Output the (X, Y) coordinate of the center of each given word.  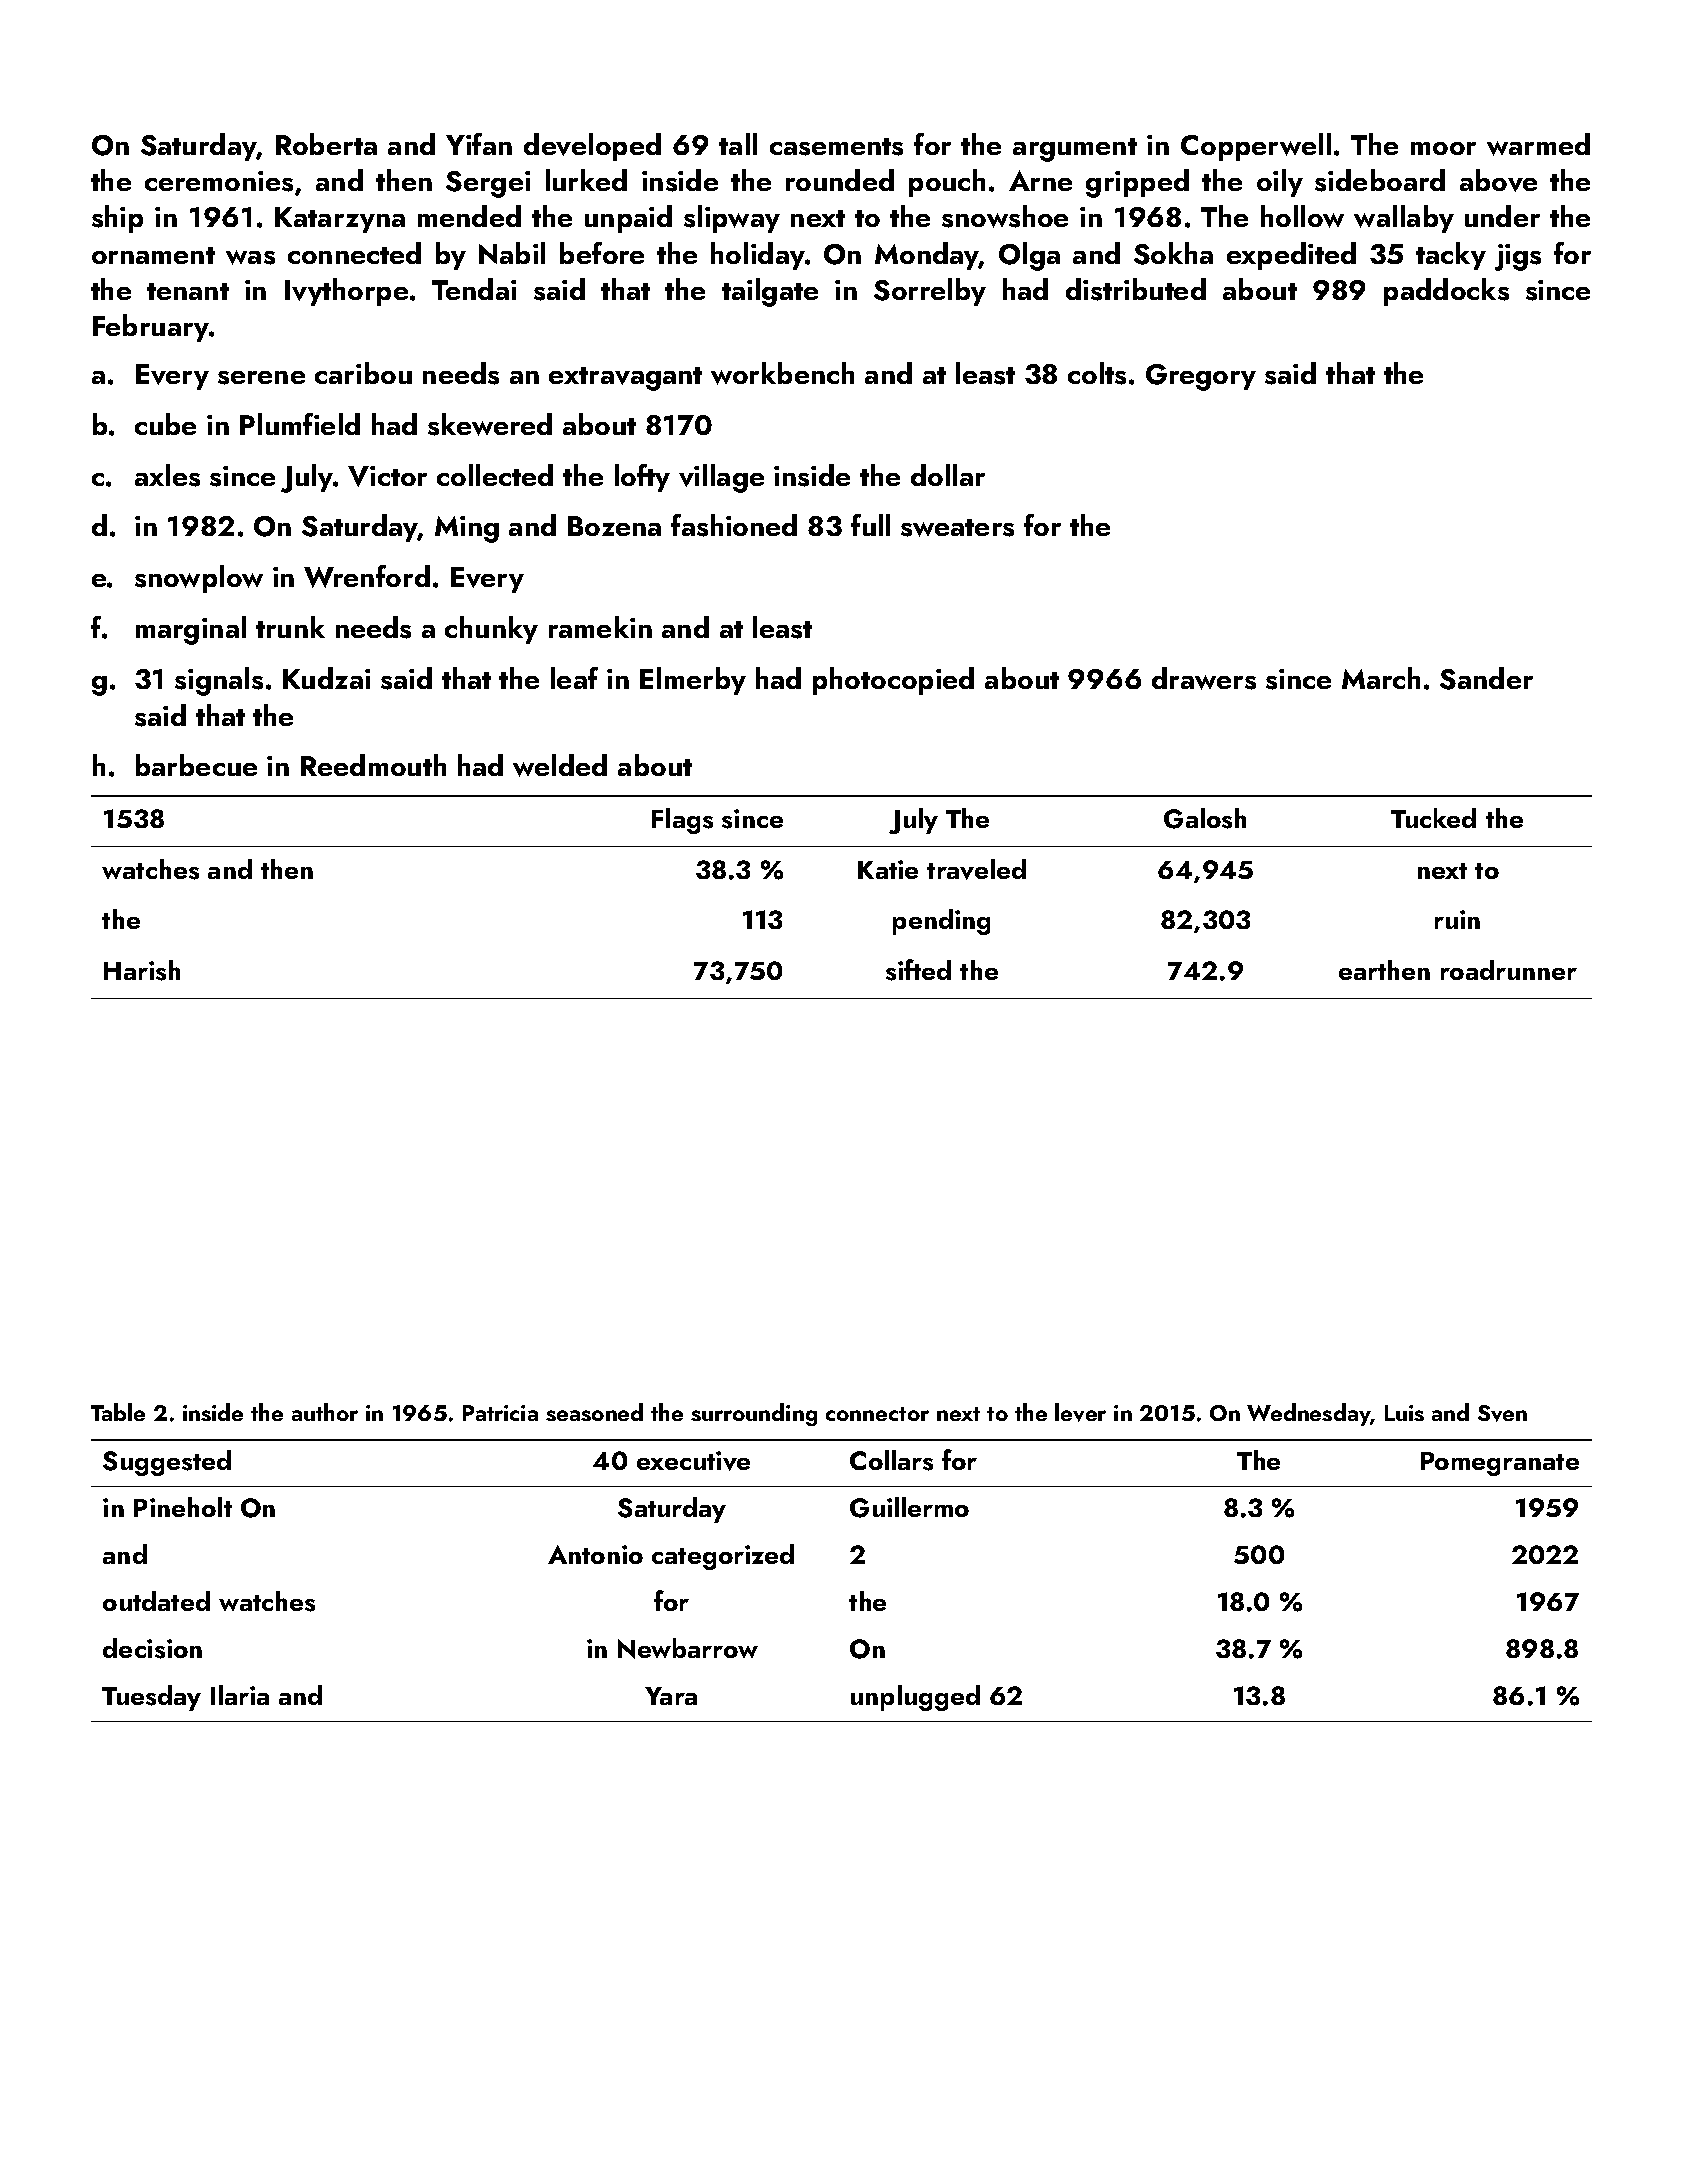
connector (877, 1414)
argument (1075, 150)
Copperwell (1256, 147)
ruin (1457, 919)
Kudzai (326, 678)
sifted (918, 970)
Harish (142, 970)
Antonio (595, 1554)
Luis (1404, 1413)
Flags (682, 821)
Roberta (326, 144)
